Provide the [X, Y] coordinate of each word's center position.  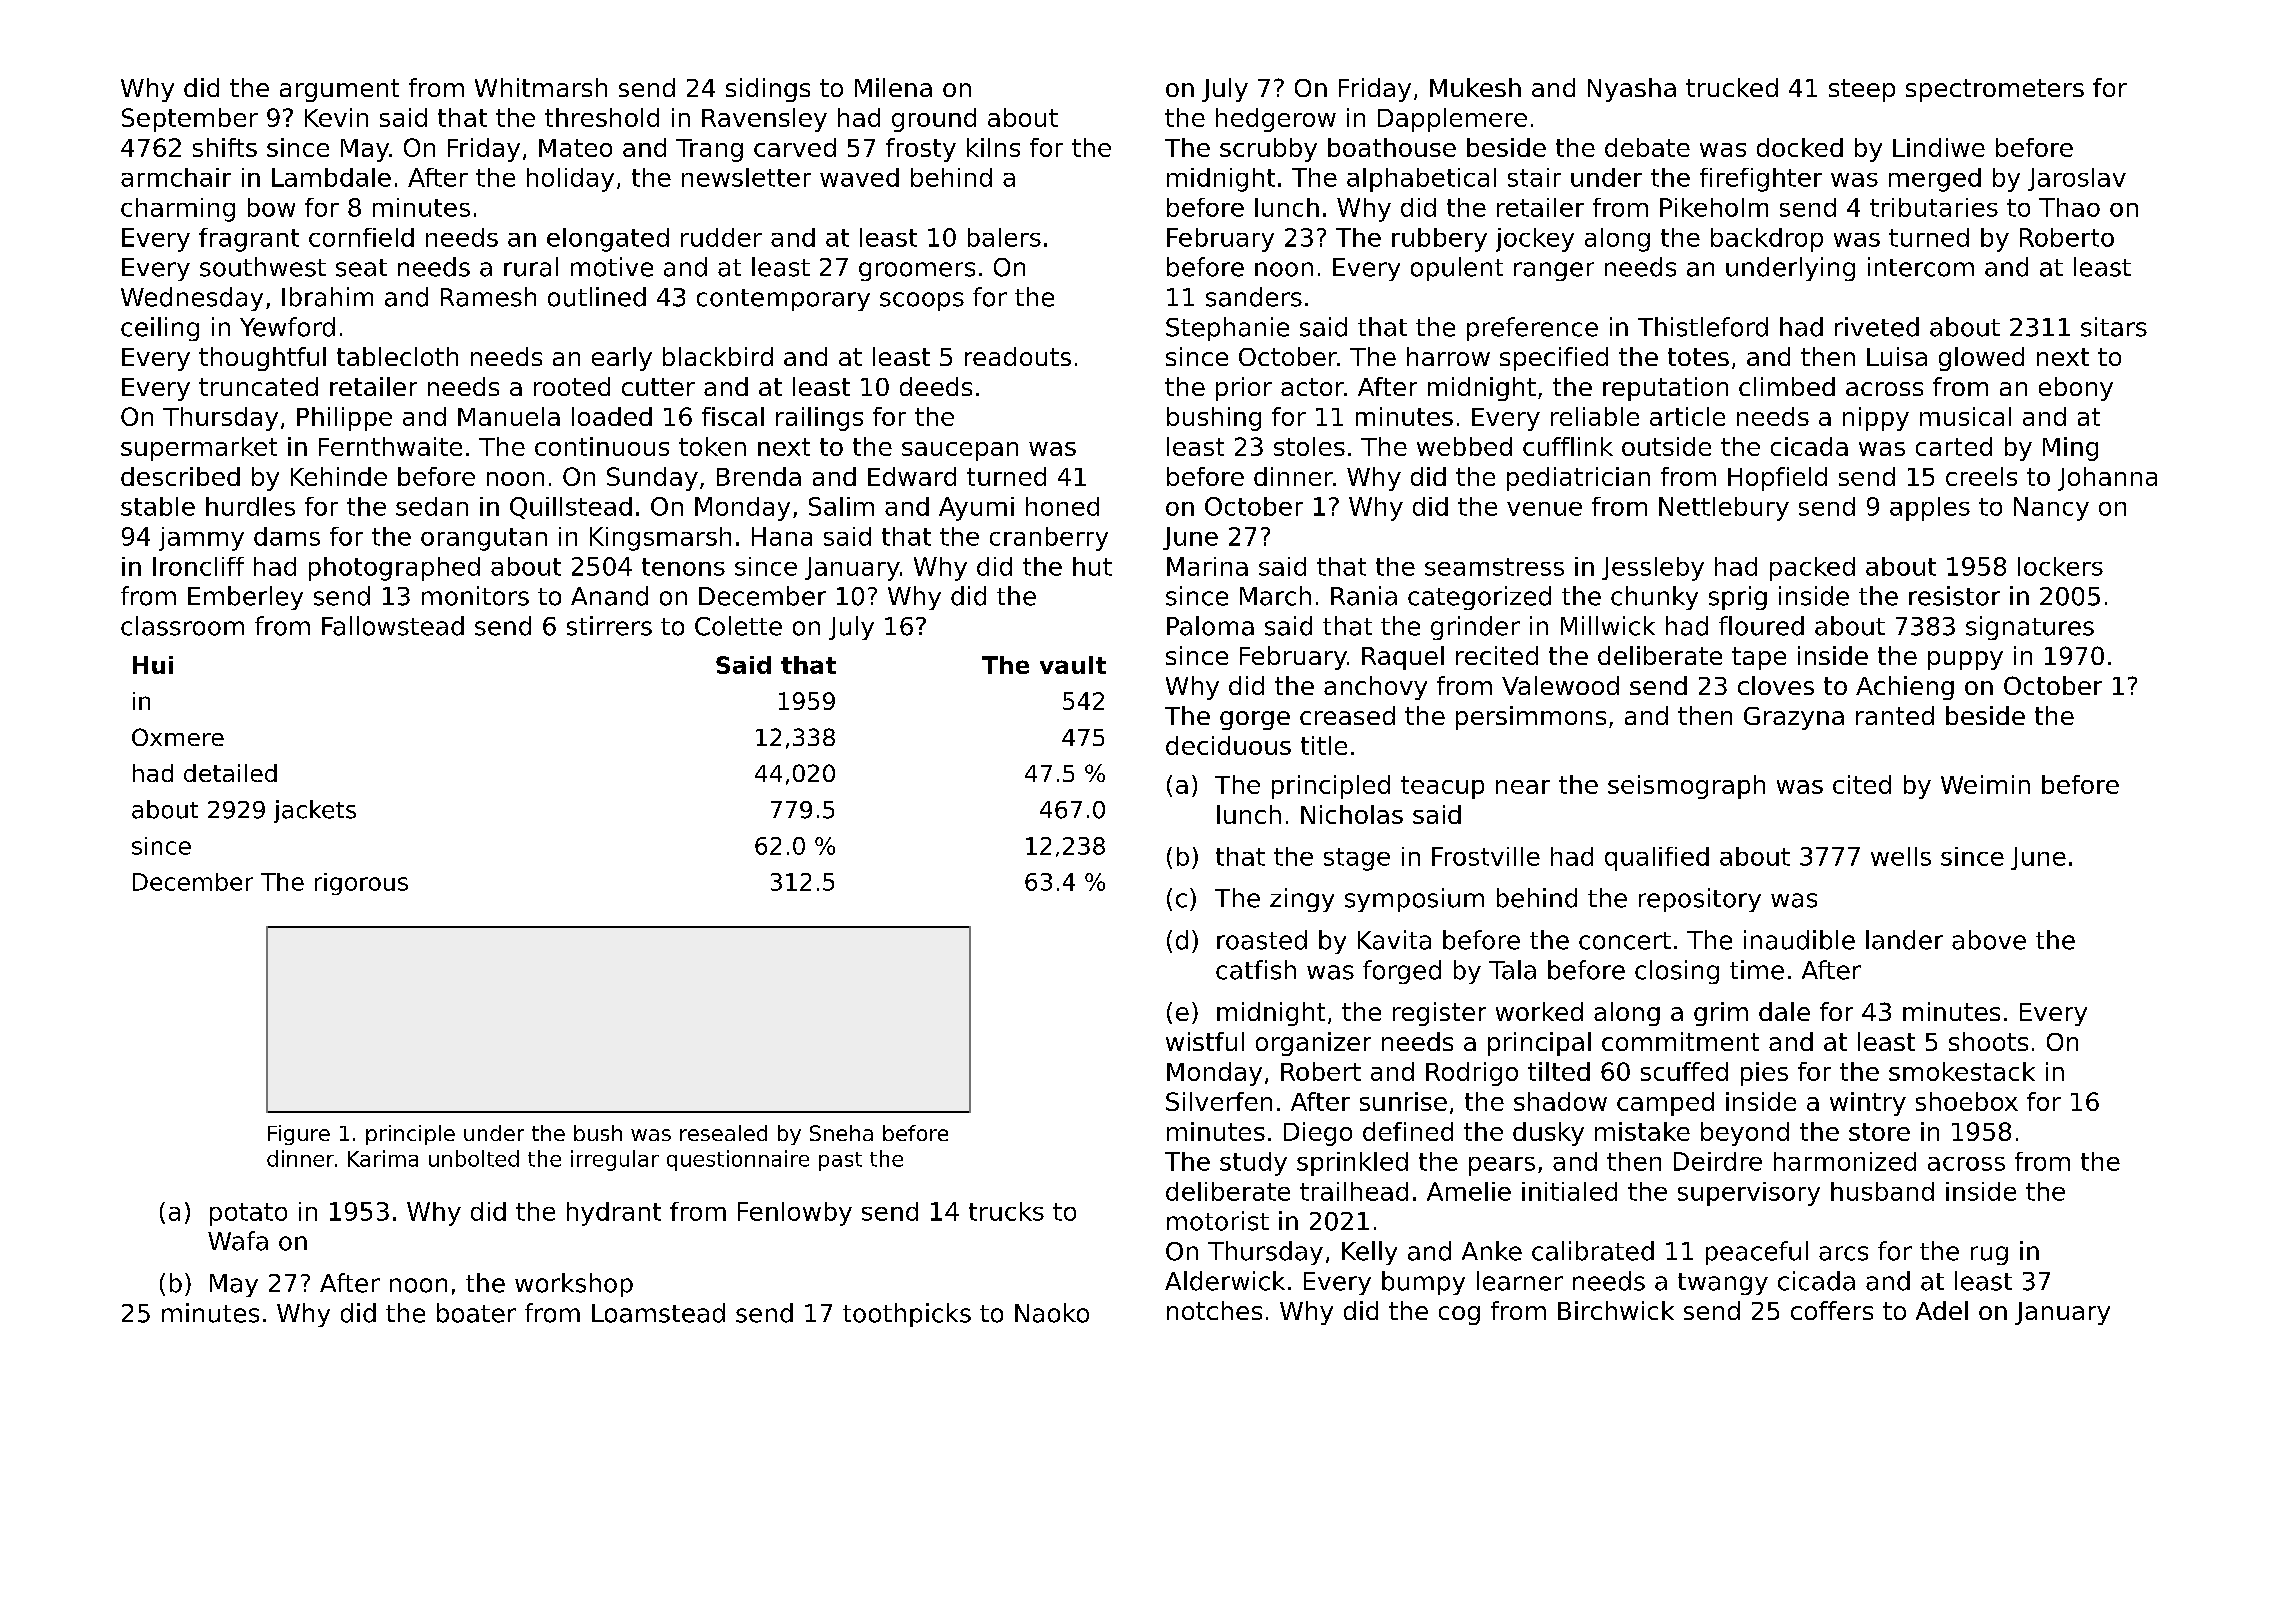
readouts [1018, 356]
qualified [1657, 859]
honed [1062, 506]
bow [271, 207]
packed [1812, 569]
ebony [2076, 389]
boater [476, 1313]
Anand [609, 596]
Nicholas [1352, 814]
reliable [1595, 416]
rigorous [361, 884]
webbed [1464, 446]
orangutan [484, 539]
